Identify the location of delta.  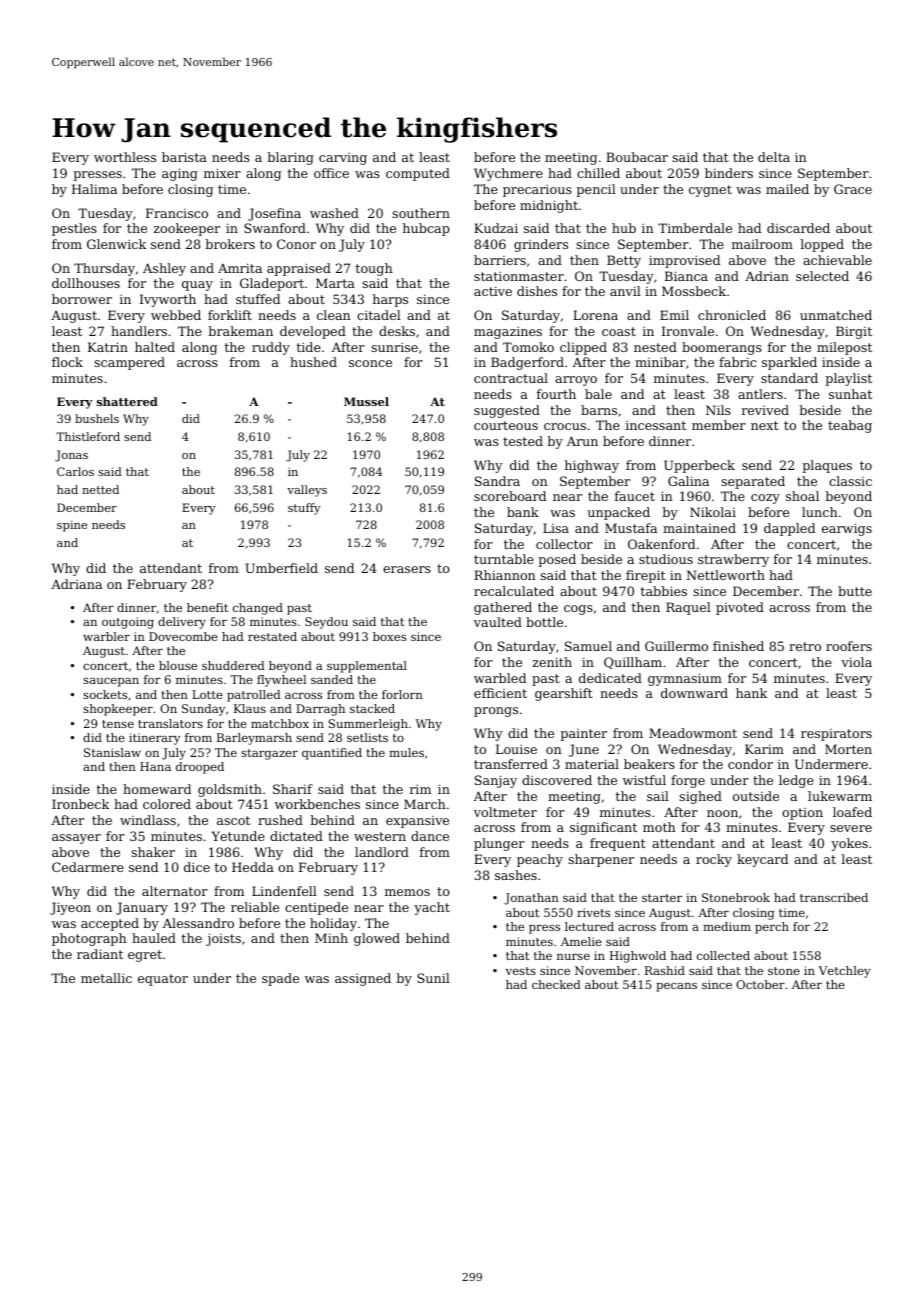
(774, 157).
